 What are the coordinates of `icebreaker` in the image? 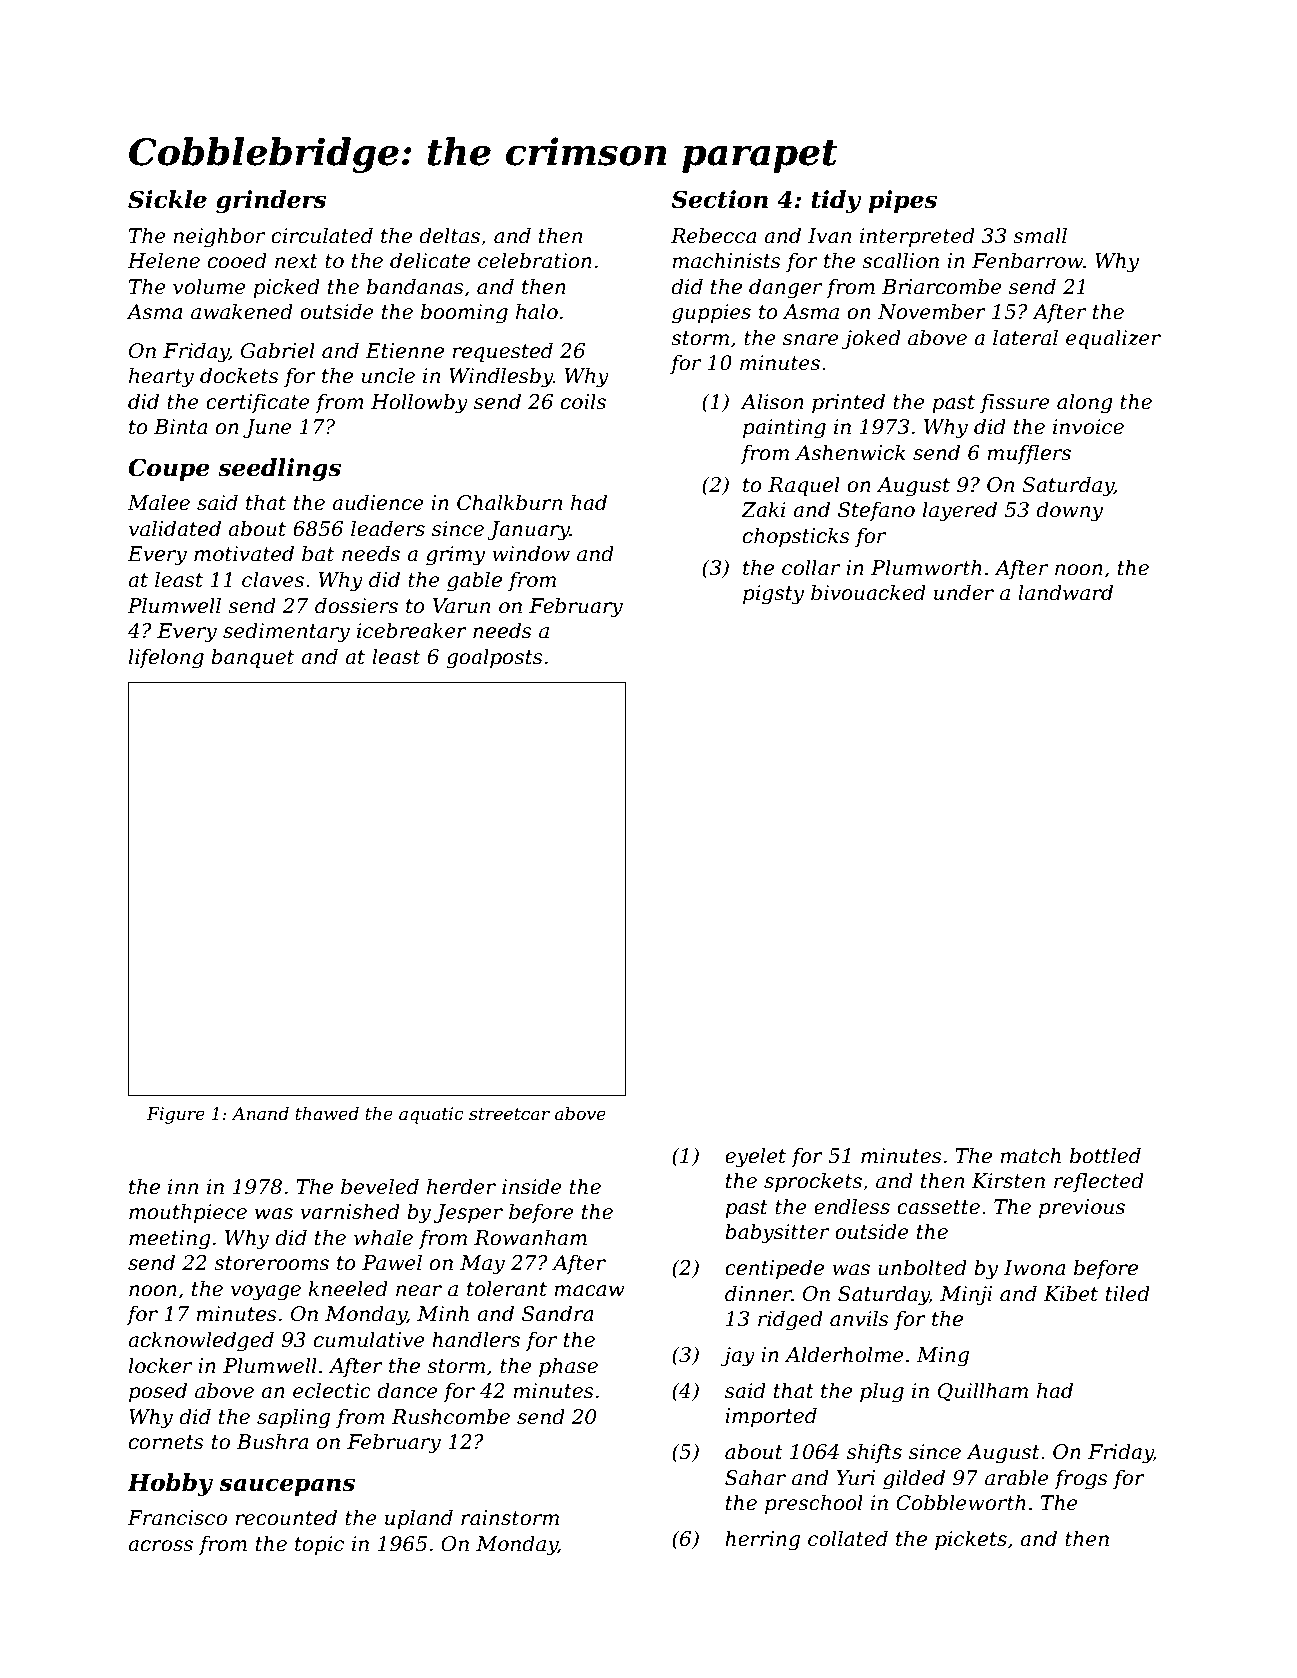 It's located at (412, 630).
